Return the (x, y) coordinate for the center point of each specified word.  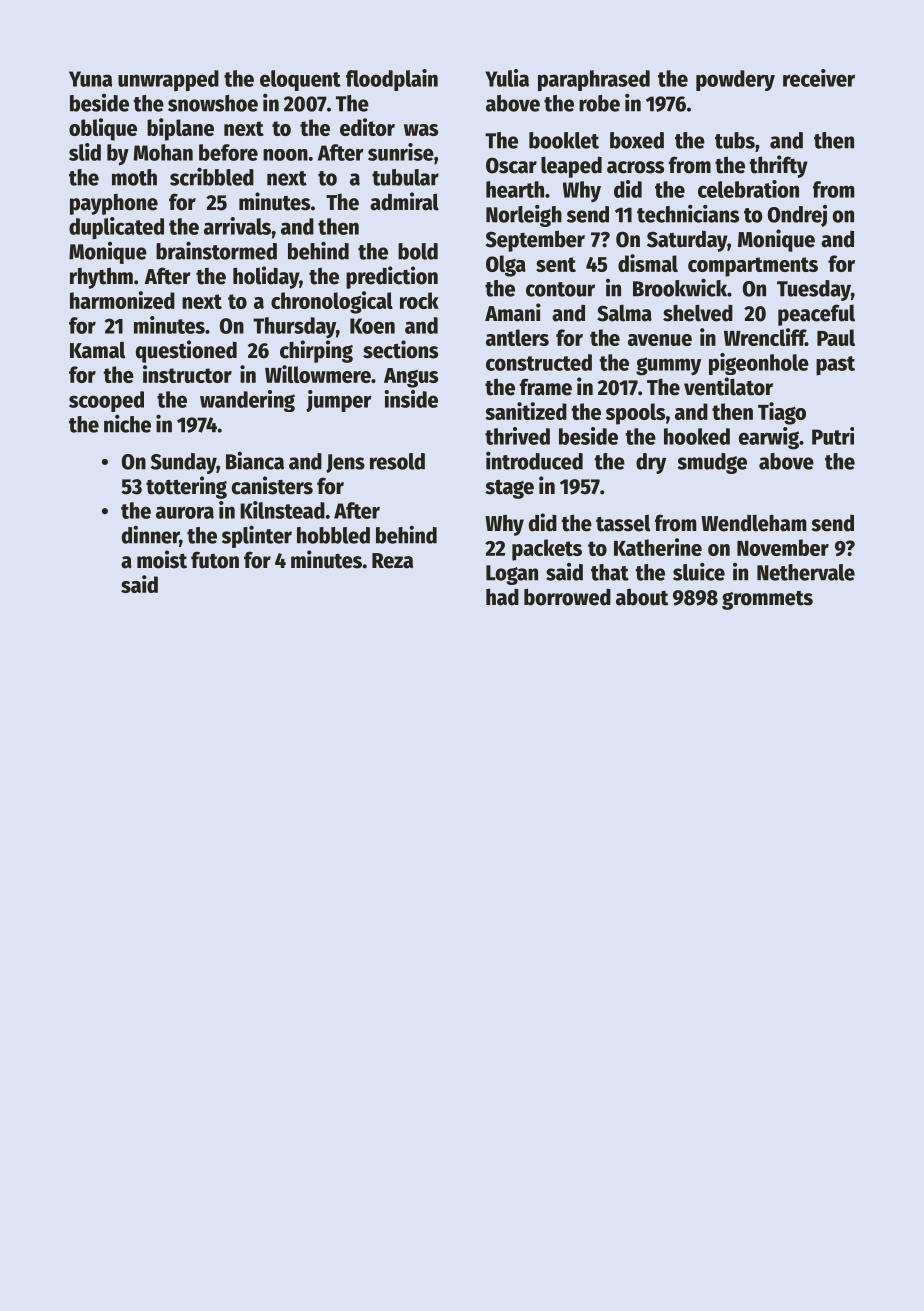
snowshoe (213, 103)
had (502, 597)
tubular (405, 177)
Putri (833, 436)
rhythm (101, 278)
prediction (392, 277)
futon (215, 560)
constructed (539, 362)
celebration (748, 189)
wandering (247, 401)
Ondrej (797, 216)
